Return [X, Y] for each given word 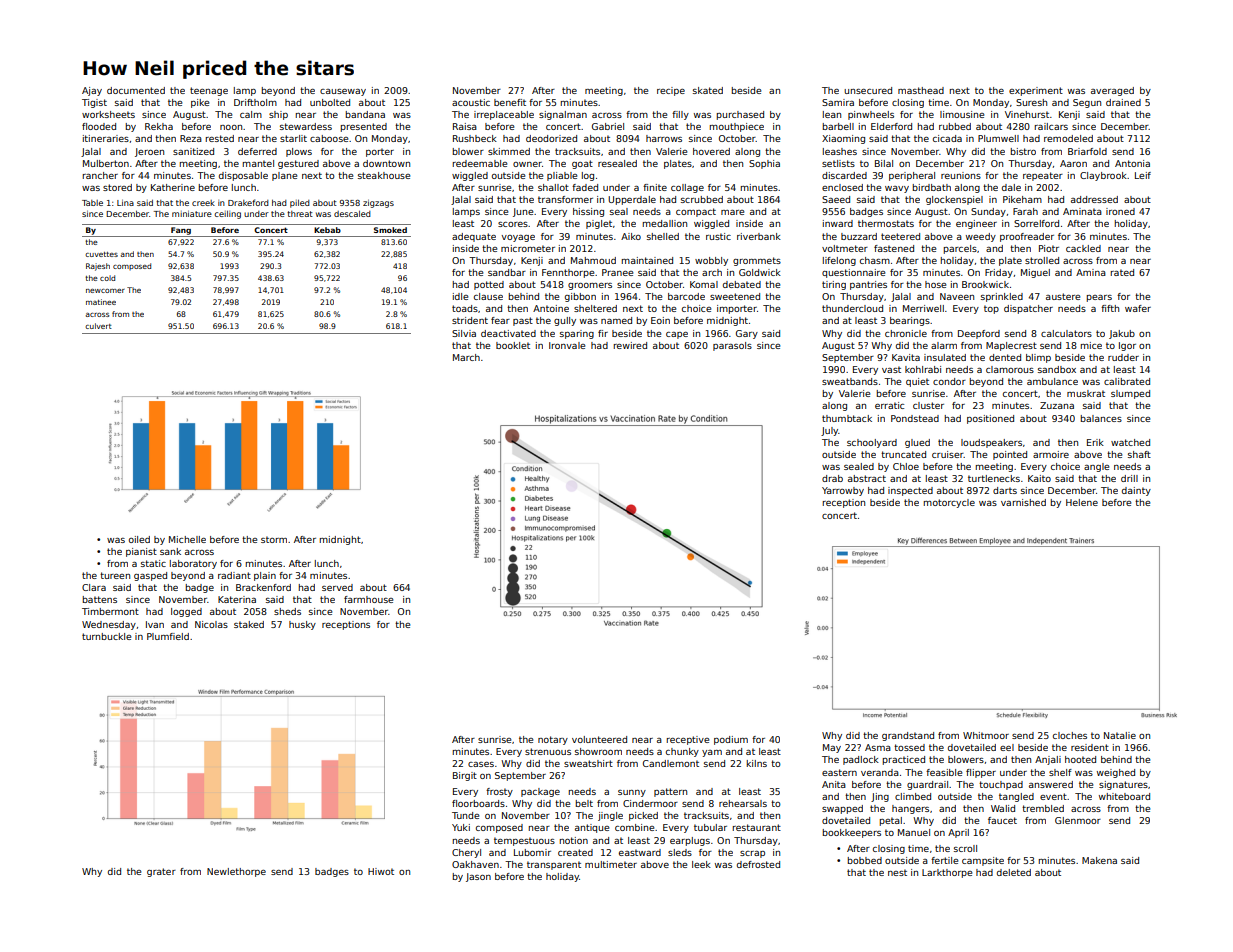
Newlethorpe [236, 872]
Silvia [464, 333]
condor [949, 381]
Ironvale [567, 345]
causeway [343, 92]
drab [832, 478]
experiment [1036, 91]
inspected [910, 491]
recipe [671, 91]
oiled [139, 539]
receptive [688, 740]
